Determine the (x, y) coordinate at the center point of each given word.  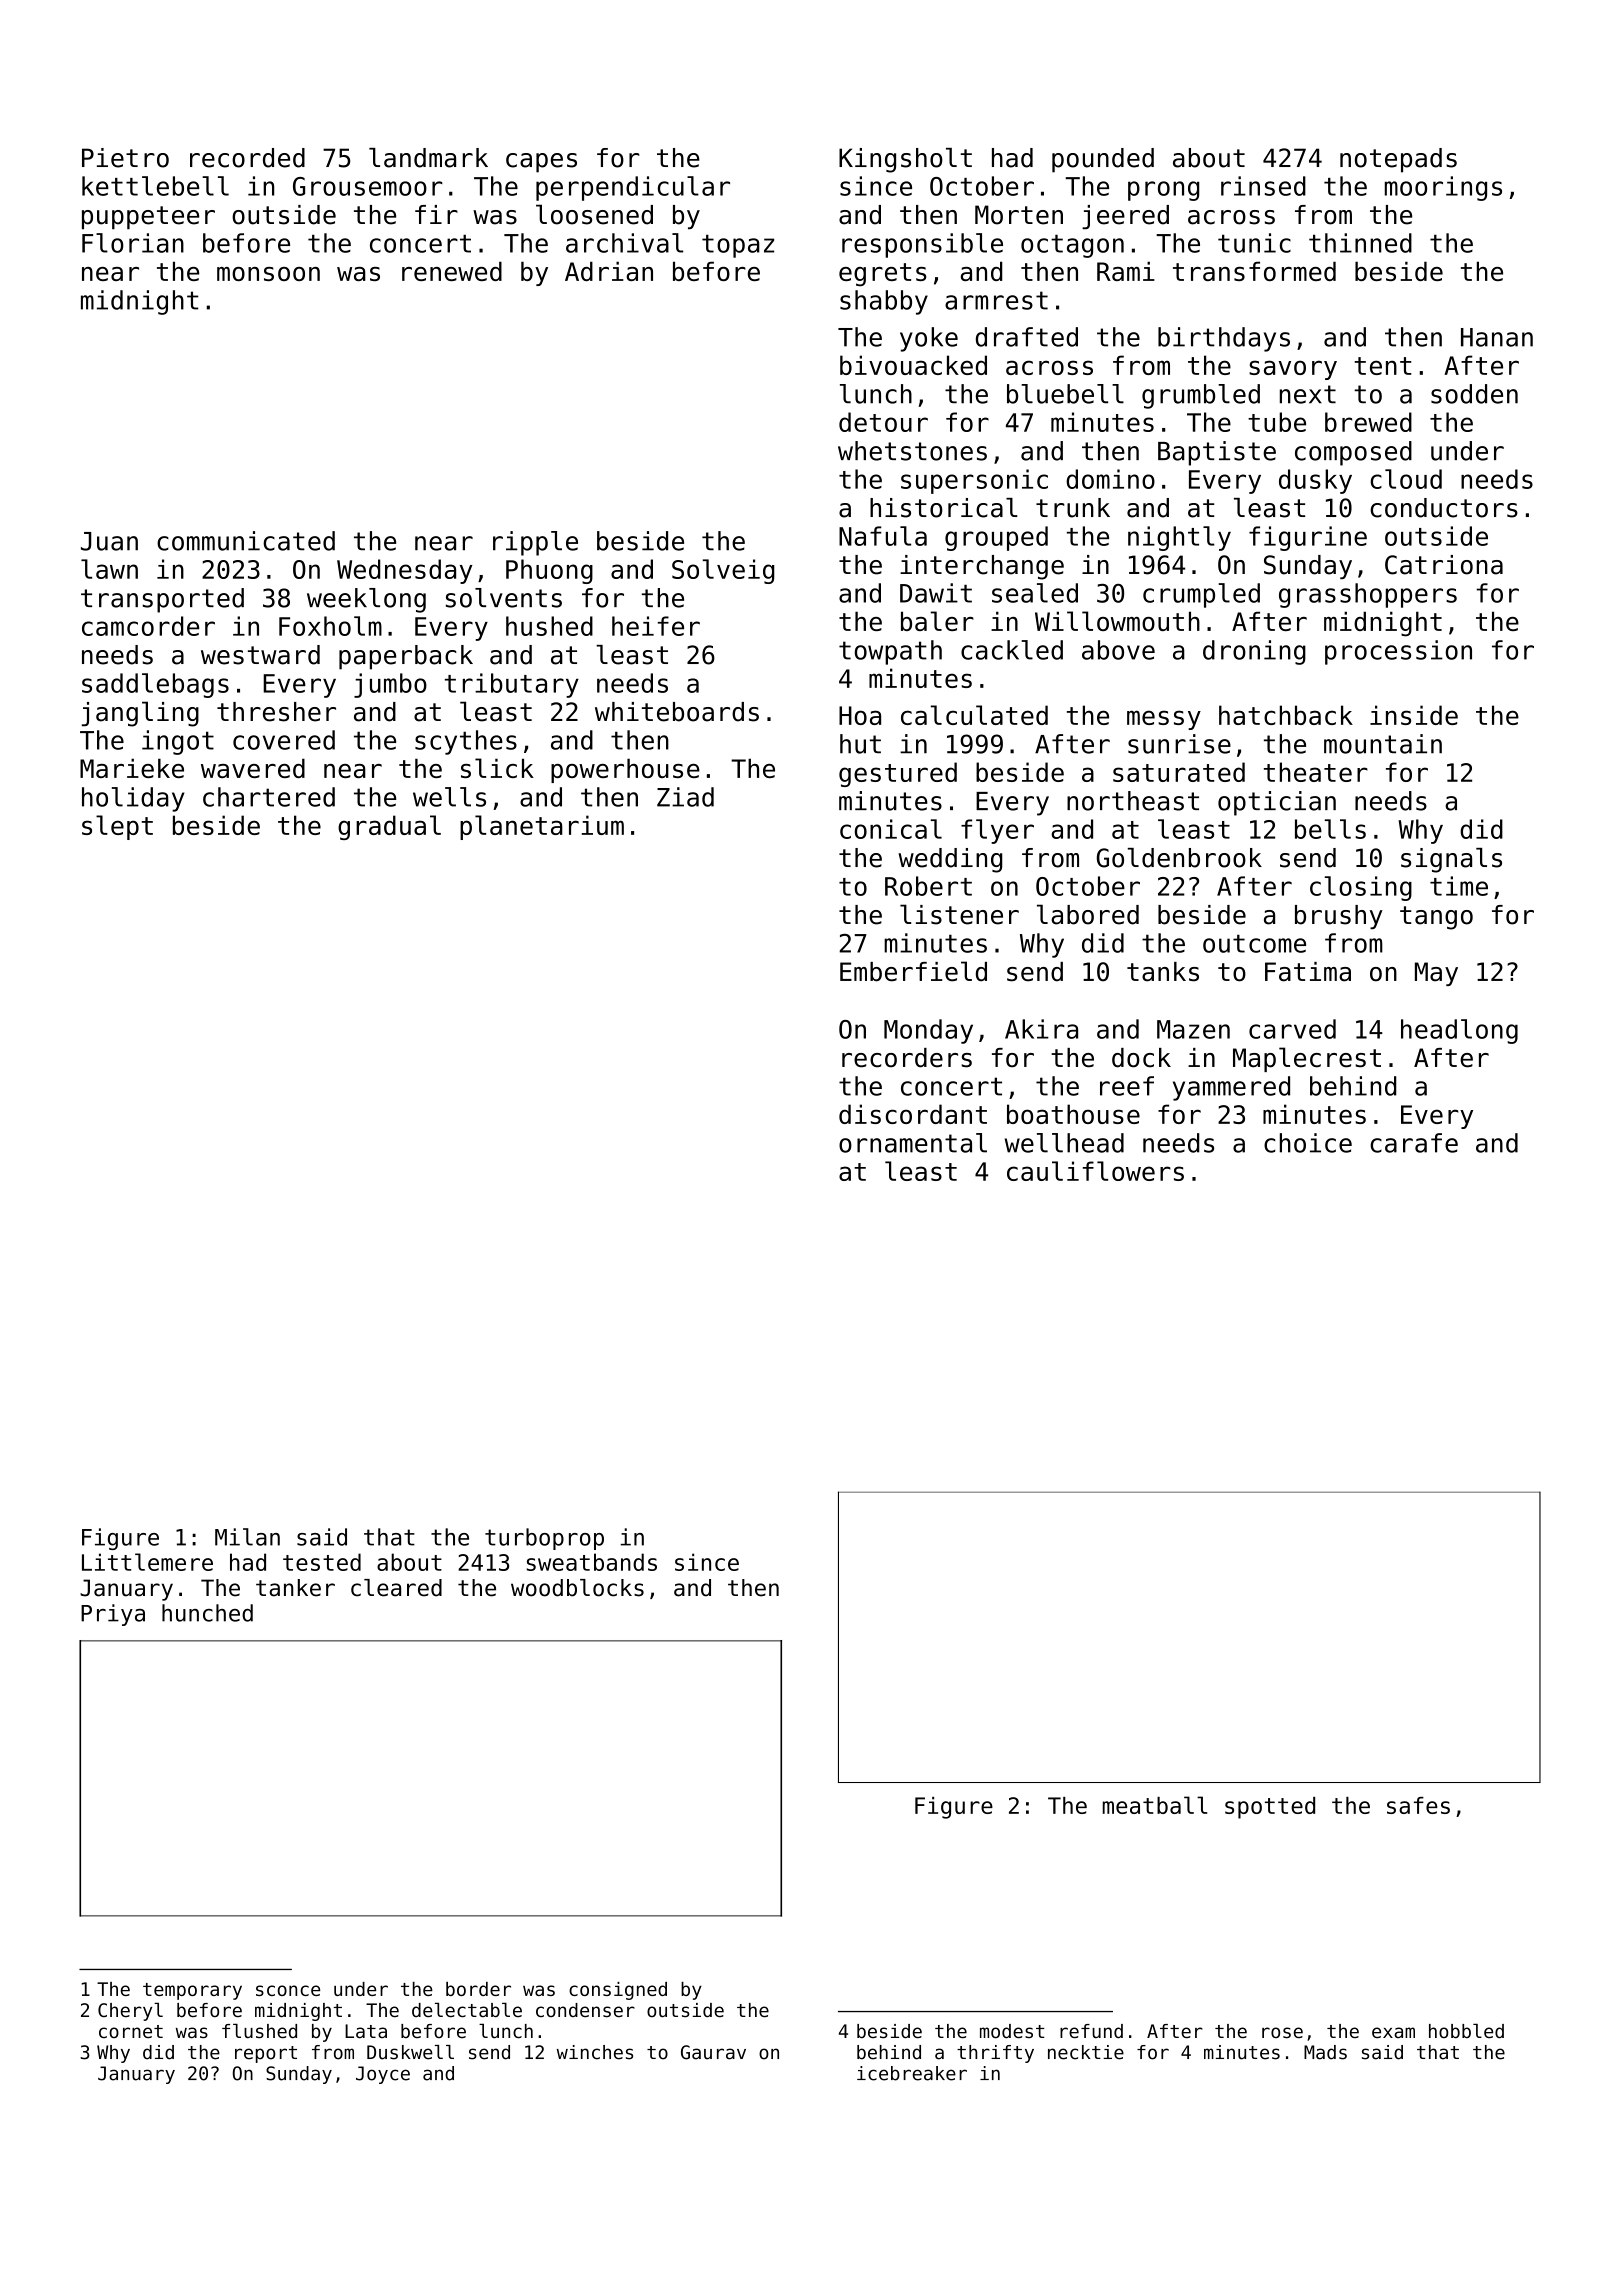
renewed (452, 271)
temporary (192, 1991)
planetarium (542, 827)
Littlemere (147, 1562)
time (1459, 886)
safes (1418, 1805)
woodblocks (577, 1588)
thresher (276, 712)
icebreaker (912, 2073)
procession (1398, 652)
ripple (535, 543)
